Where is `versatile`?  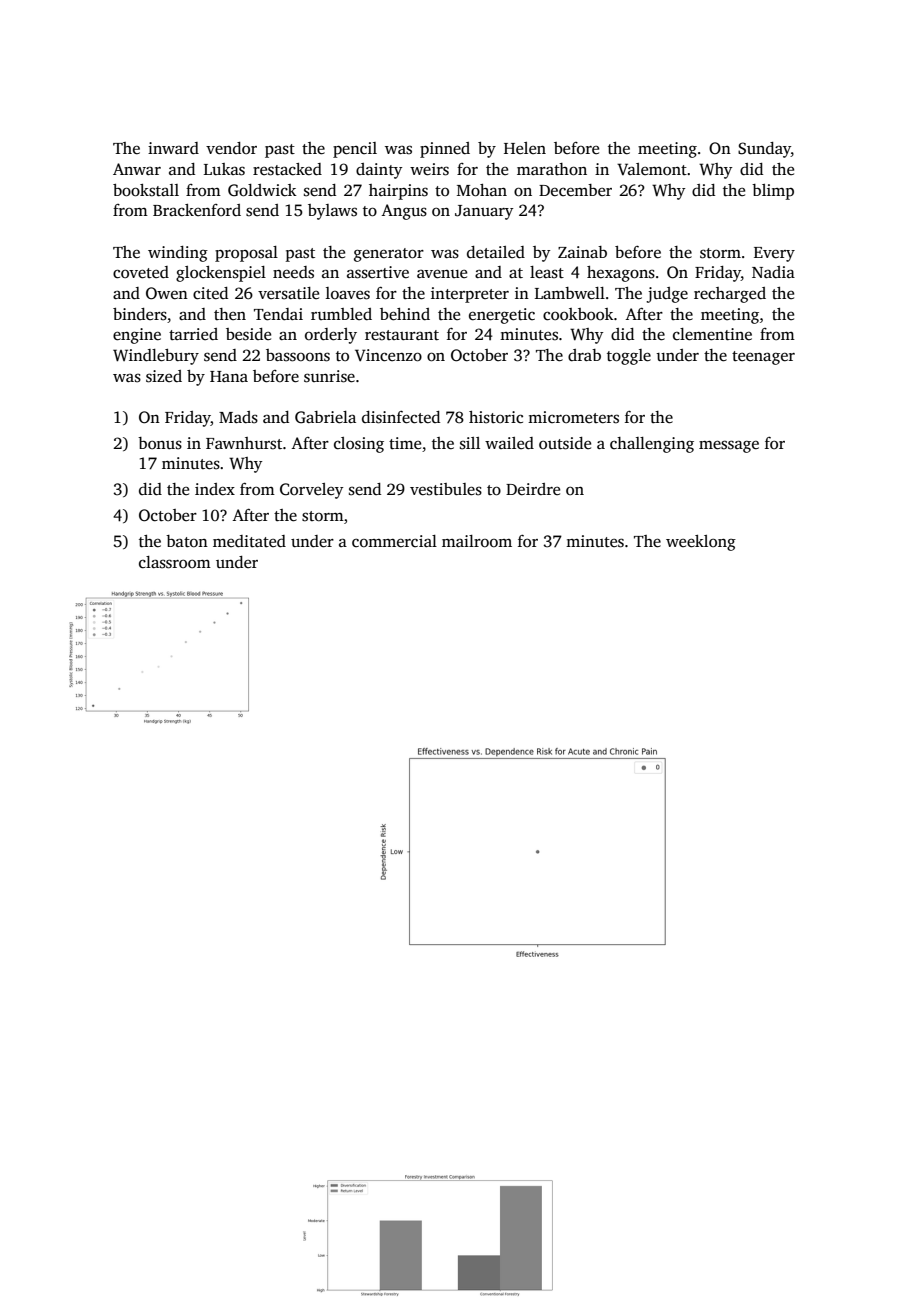 versatile is located at coordinates (288, 293).
